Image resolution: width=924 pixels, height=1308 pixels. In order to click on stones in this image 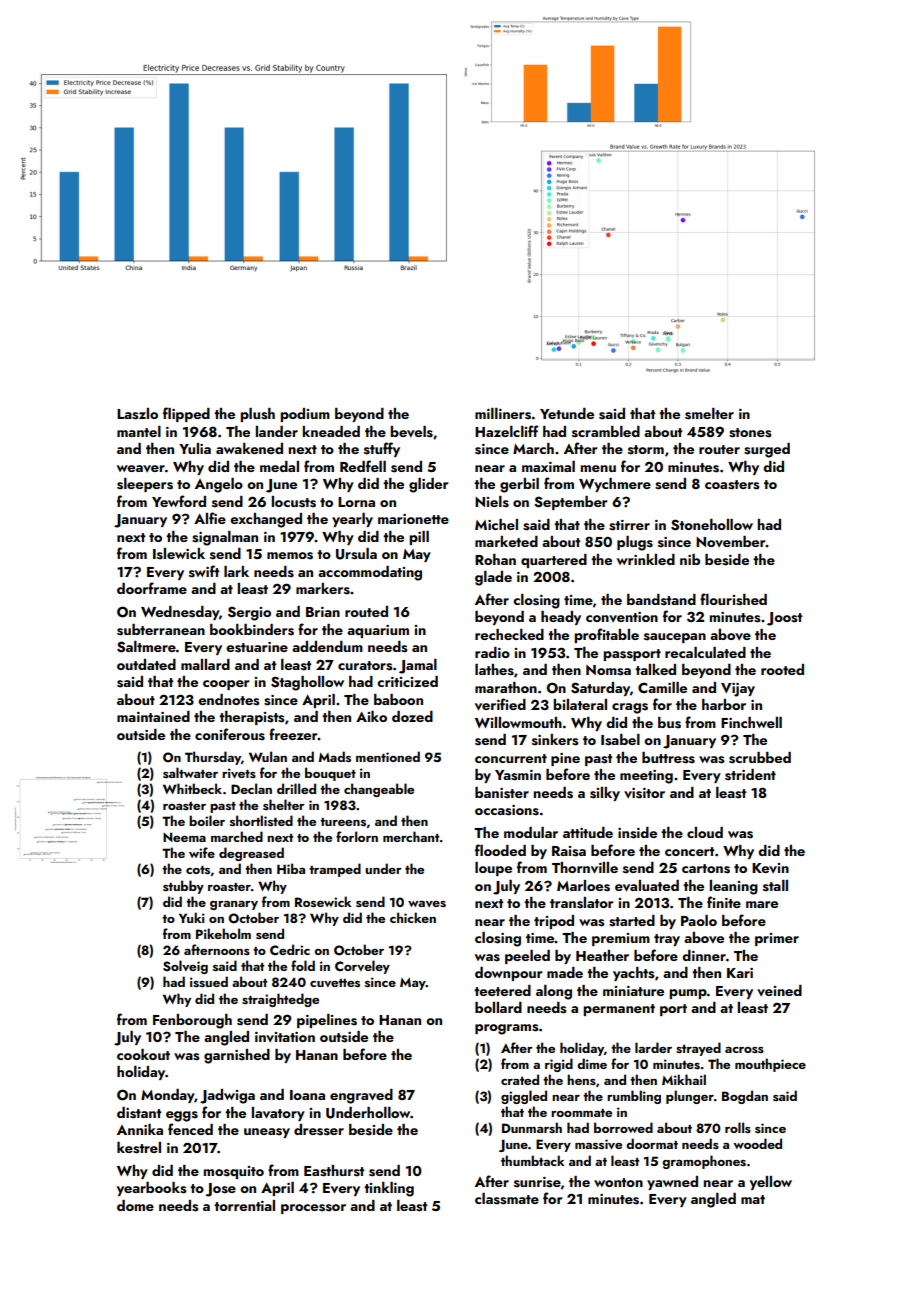, I will do `click(750, 433)`.
